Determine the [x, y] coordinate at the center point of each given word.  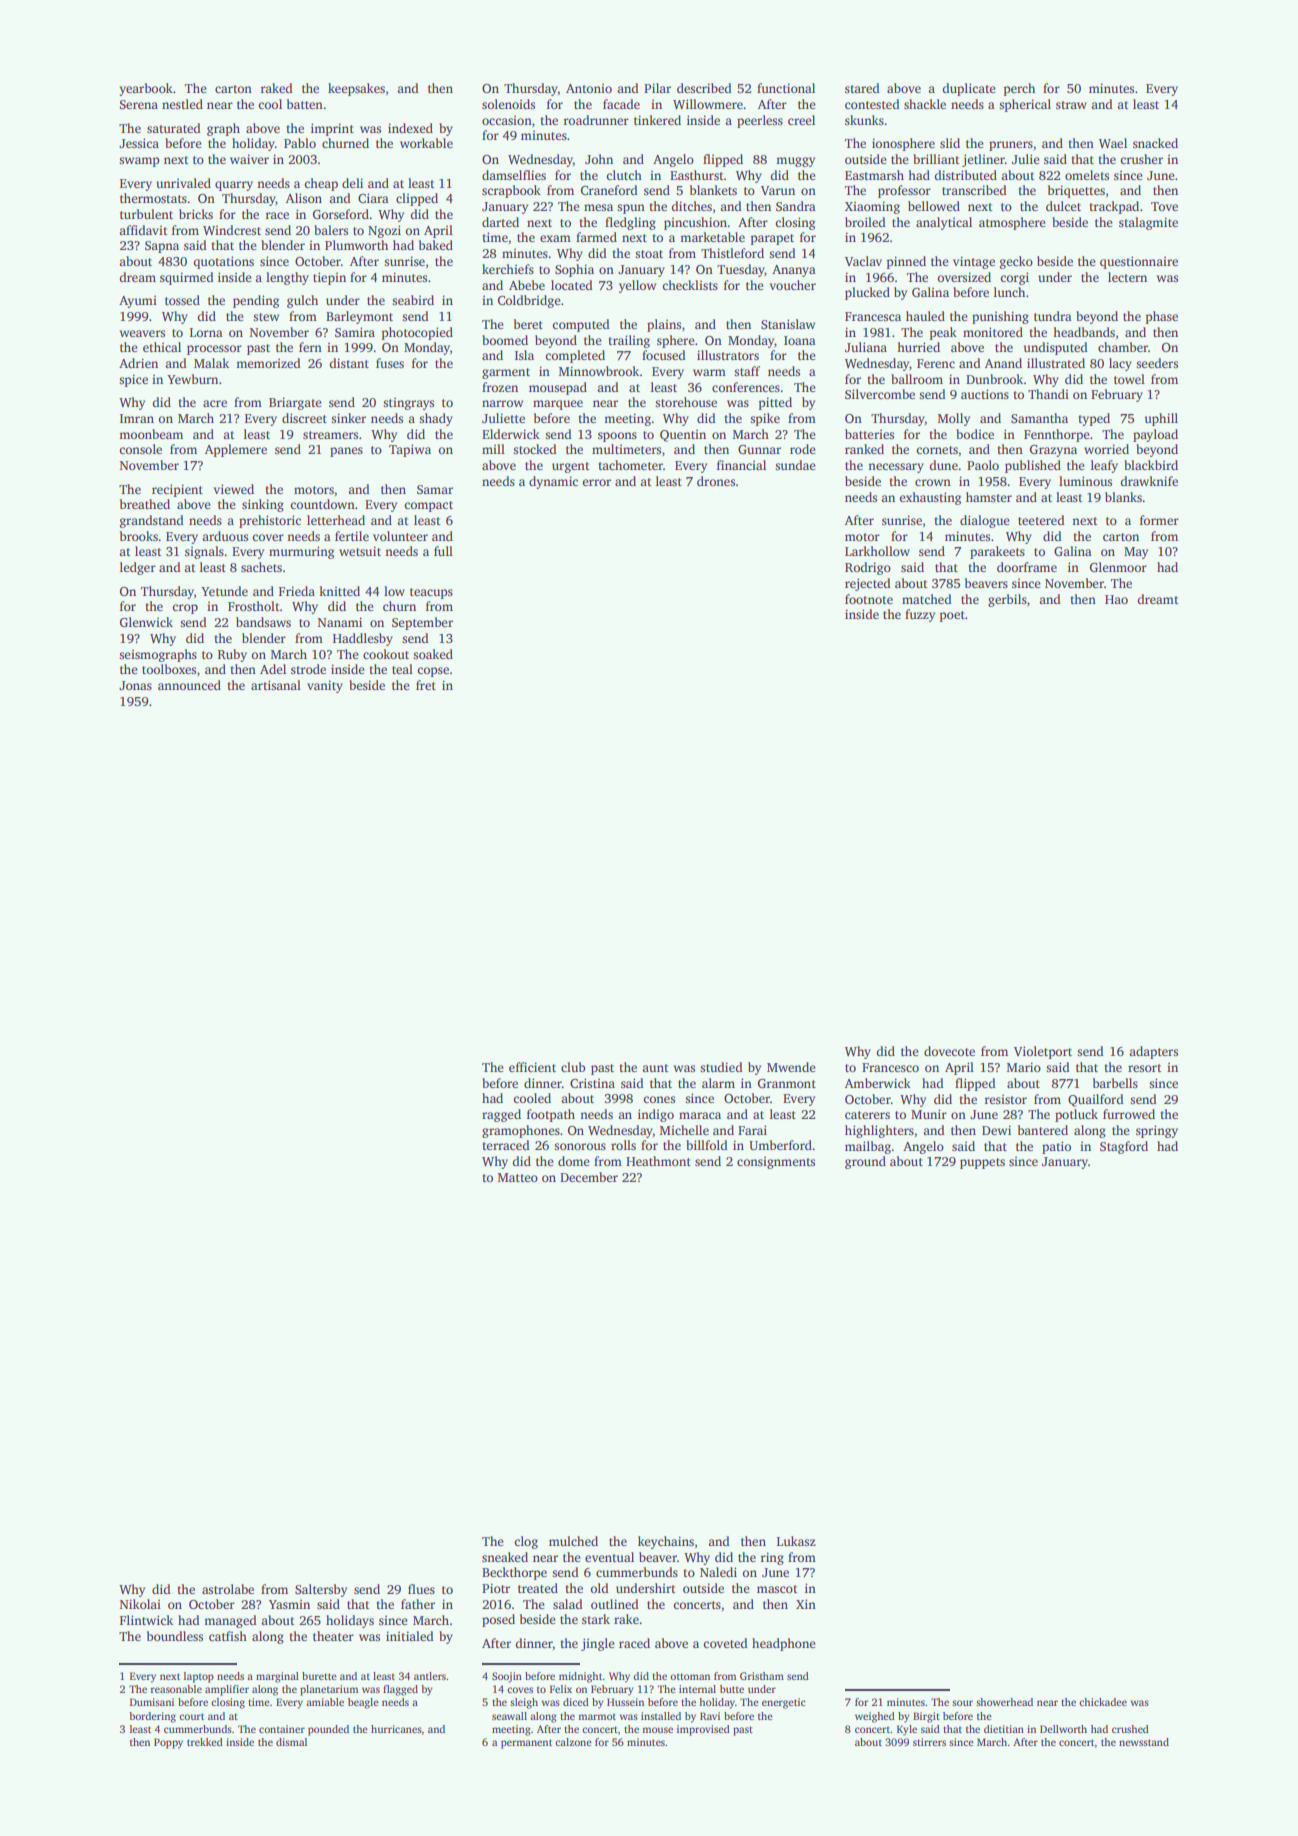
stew [266, 317]
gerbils [1007, 600]
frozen [500, 387]
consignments [776, 1163]
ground [865, 1162]
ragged [501, 1115]
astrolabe [228, 1589]
